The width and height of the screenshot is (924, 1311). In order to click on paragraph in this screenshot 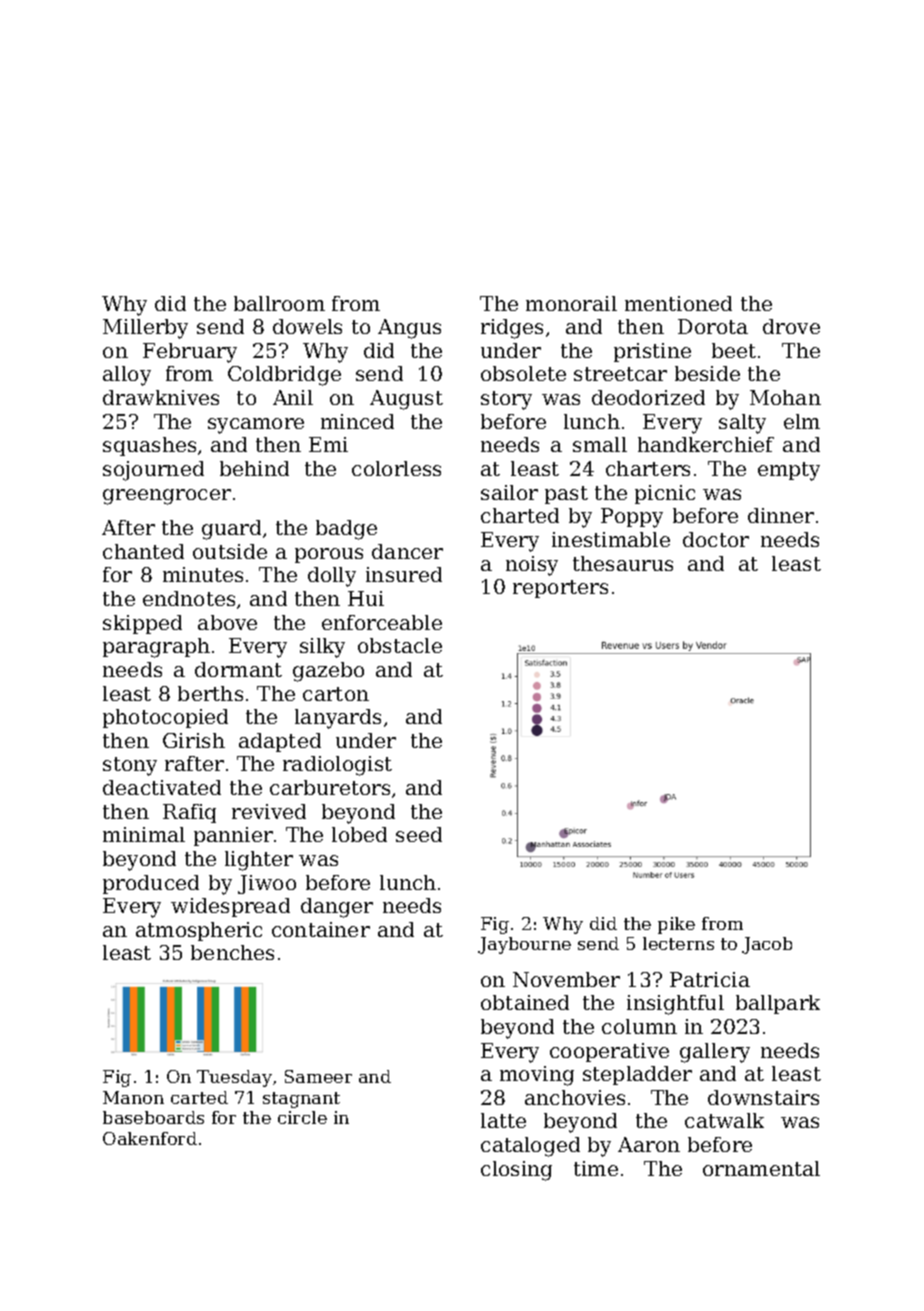, I will do `click(156, 648)`.
